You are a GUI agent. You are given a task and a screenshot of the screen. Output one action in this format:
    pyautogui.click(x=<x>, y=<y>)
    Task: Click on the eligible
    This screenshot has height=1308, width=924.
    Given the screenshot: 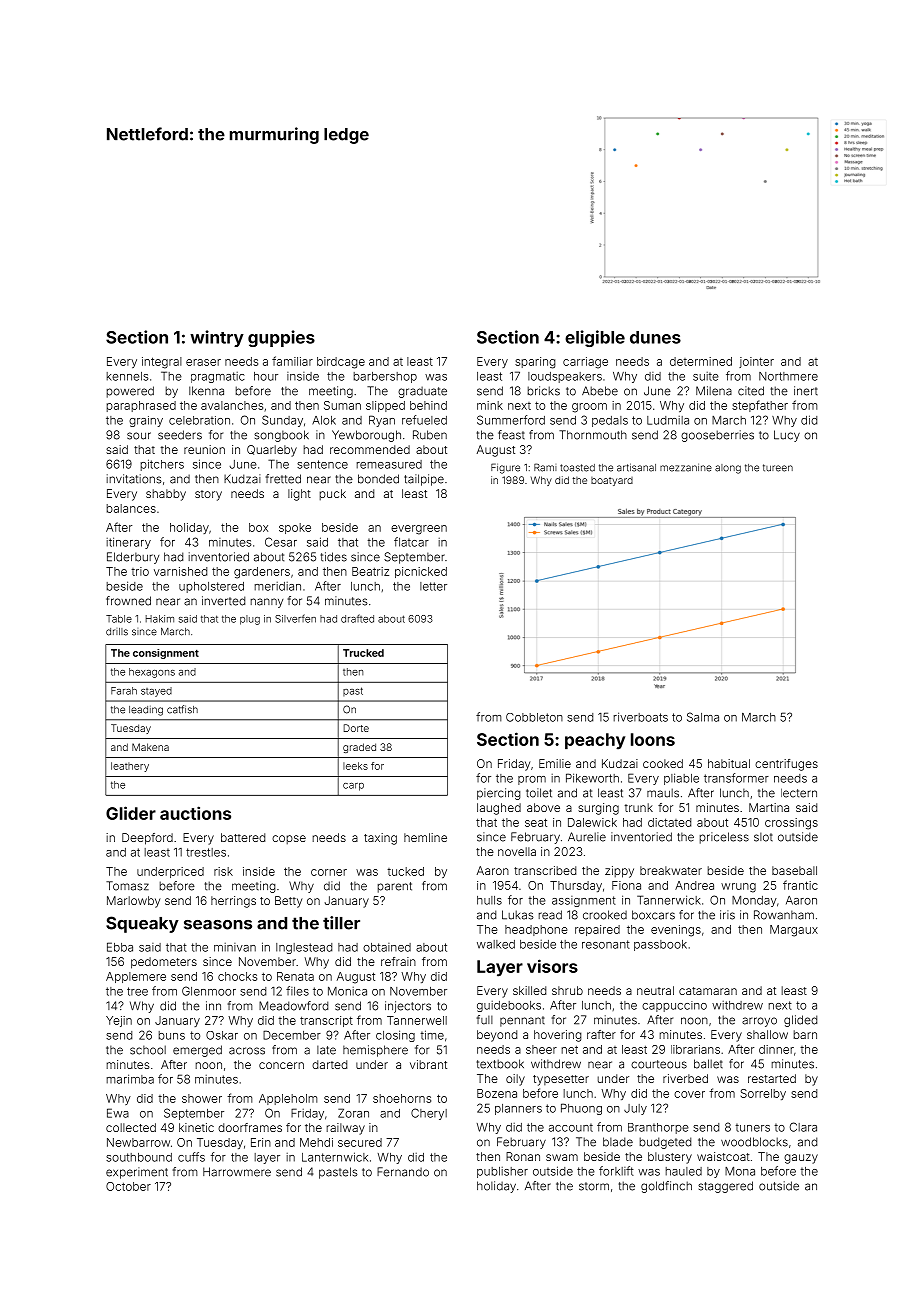 What is the action you would take?
    pyautogui.click(x=595, y=338)
